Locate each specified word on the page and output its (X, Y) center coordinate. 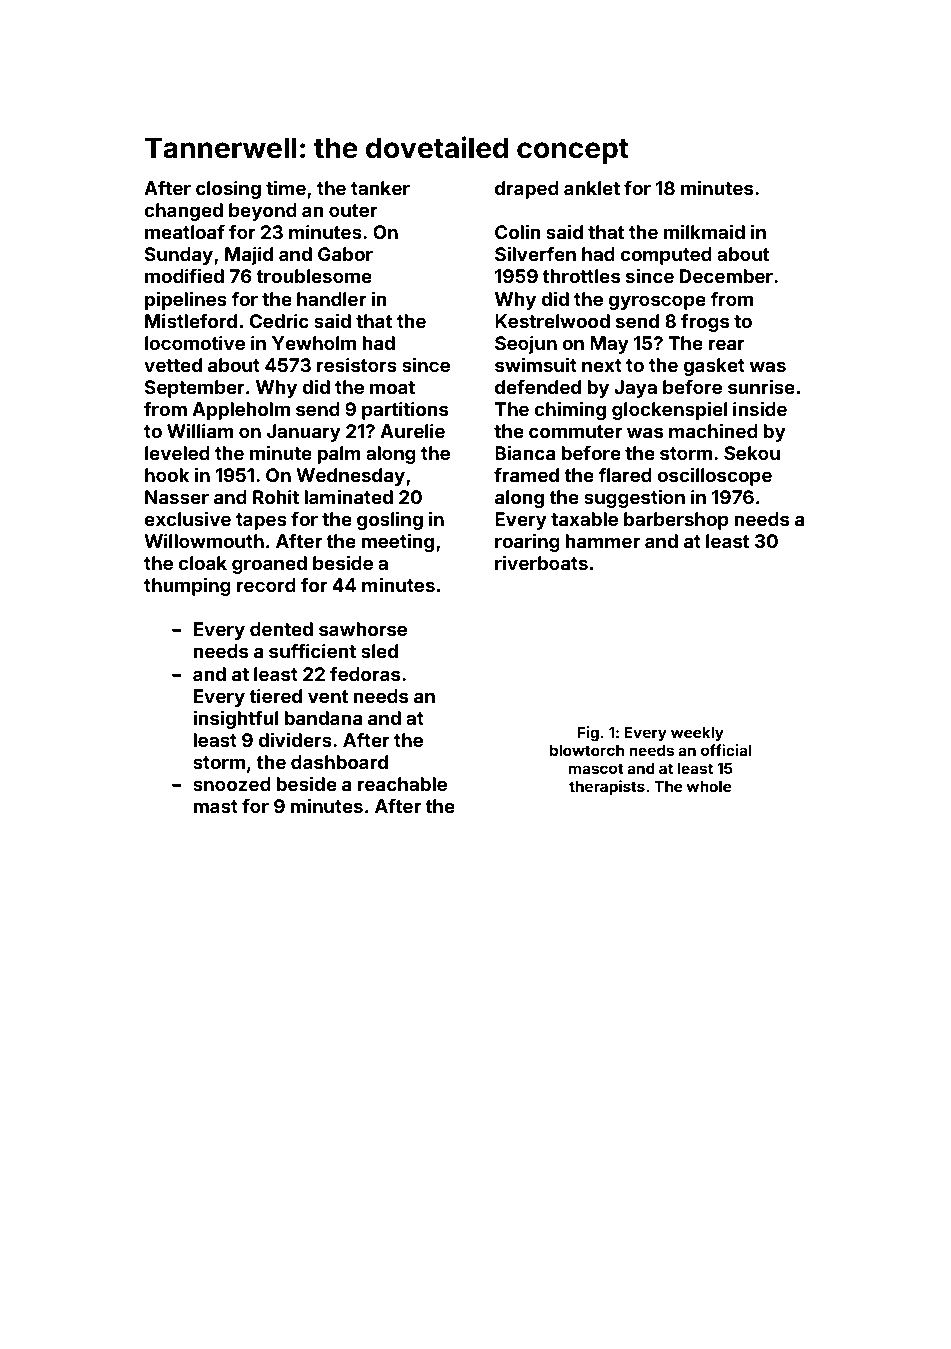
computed (666, 256)
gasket (714, 367)
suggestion (634, 498)
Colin (517, 231)
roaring (527, 542)
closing (228, 189)
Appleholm (241, 411)
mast (215, 806)
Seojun (526, 344)
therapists (607, 787)
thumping (187, 586)
